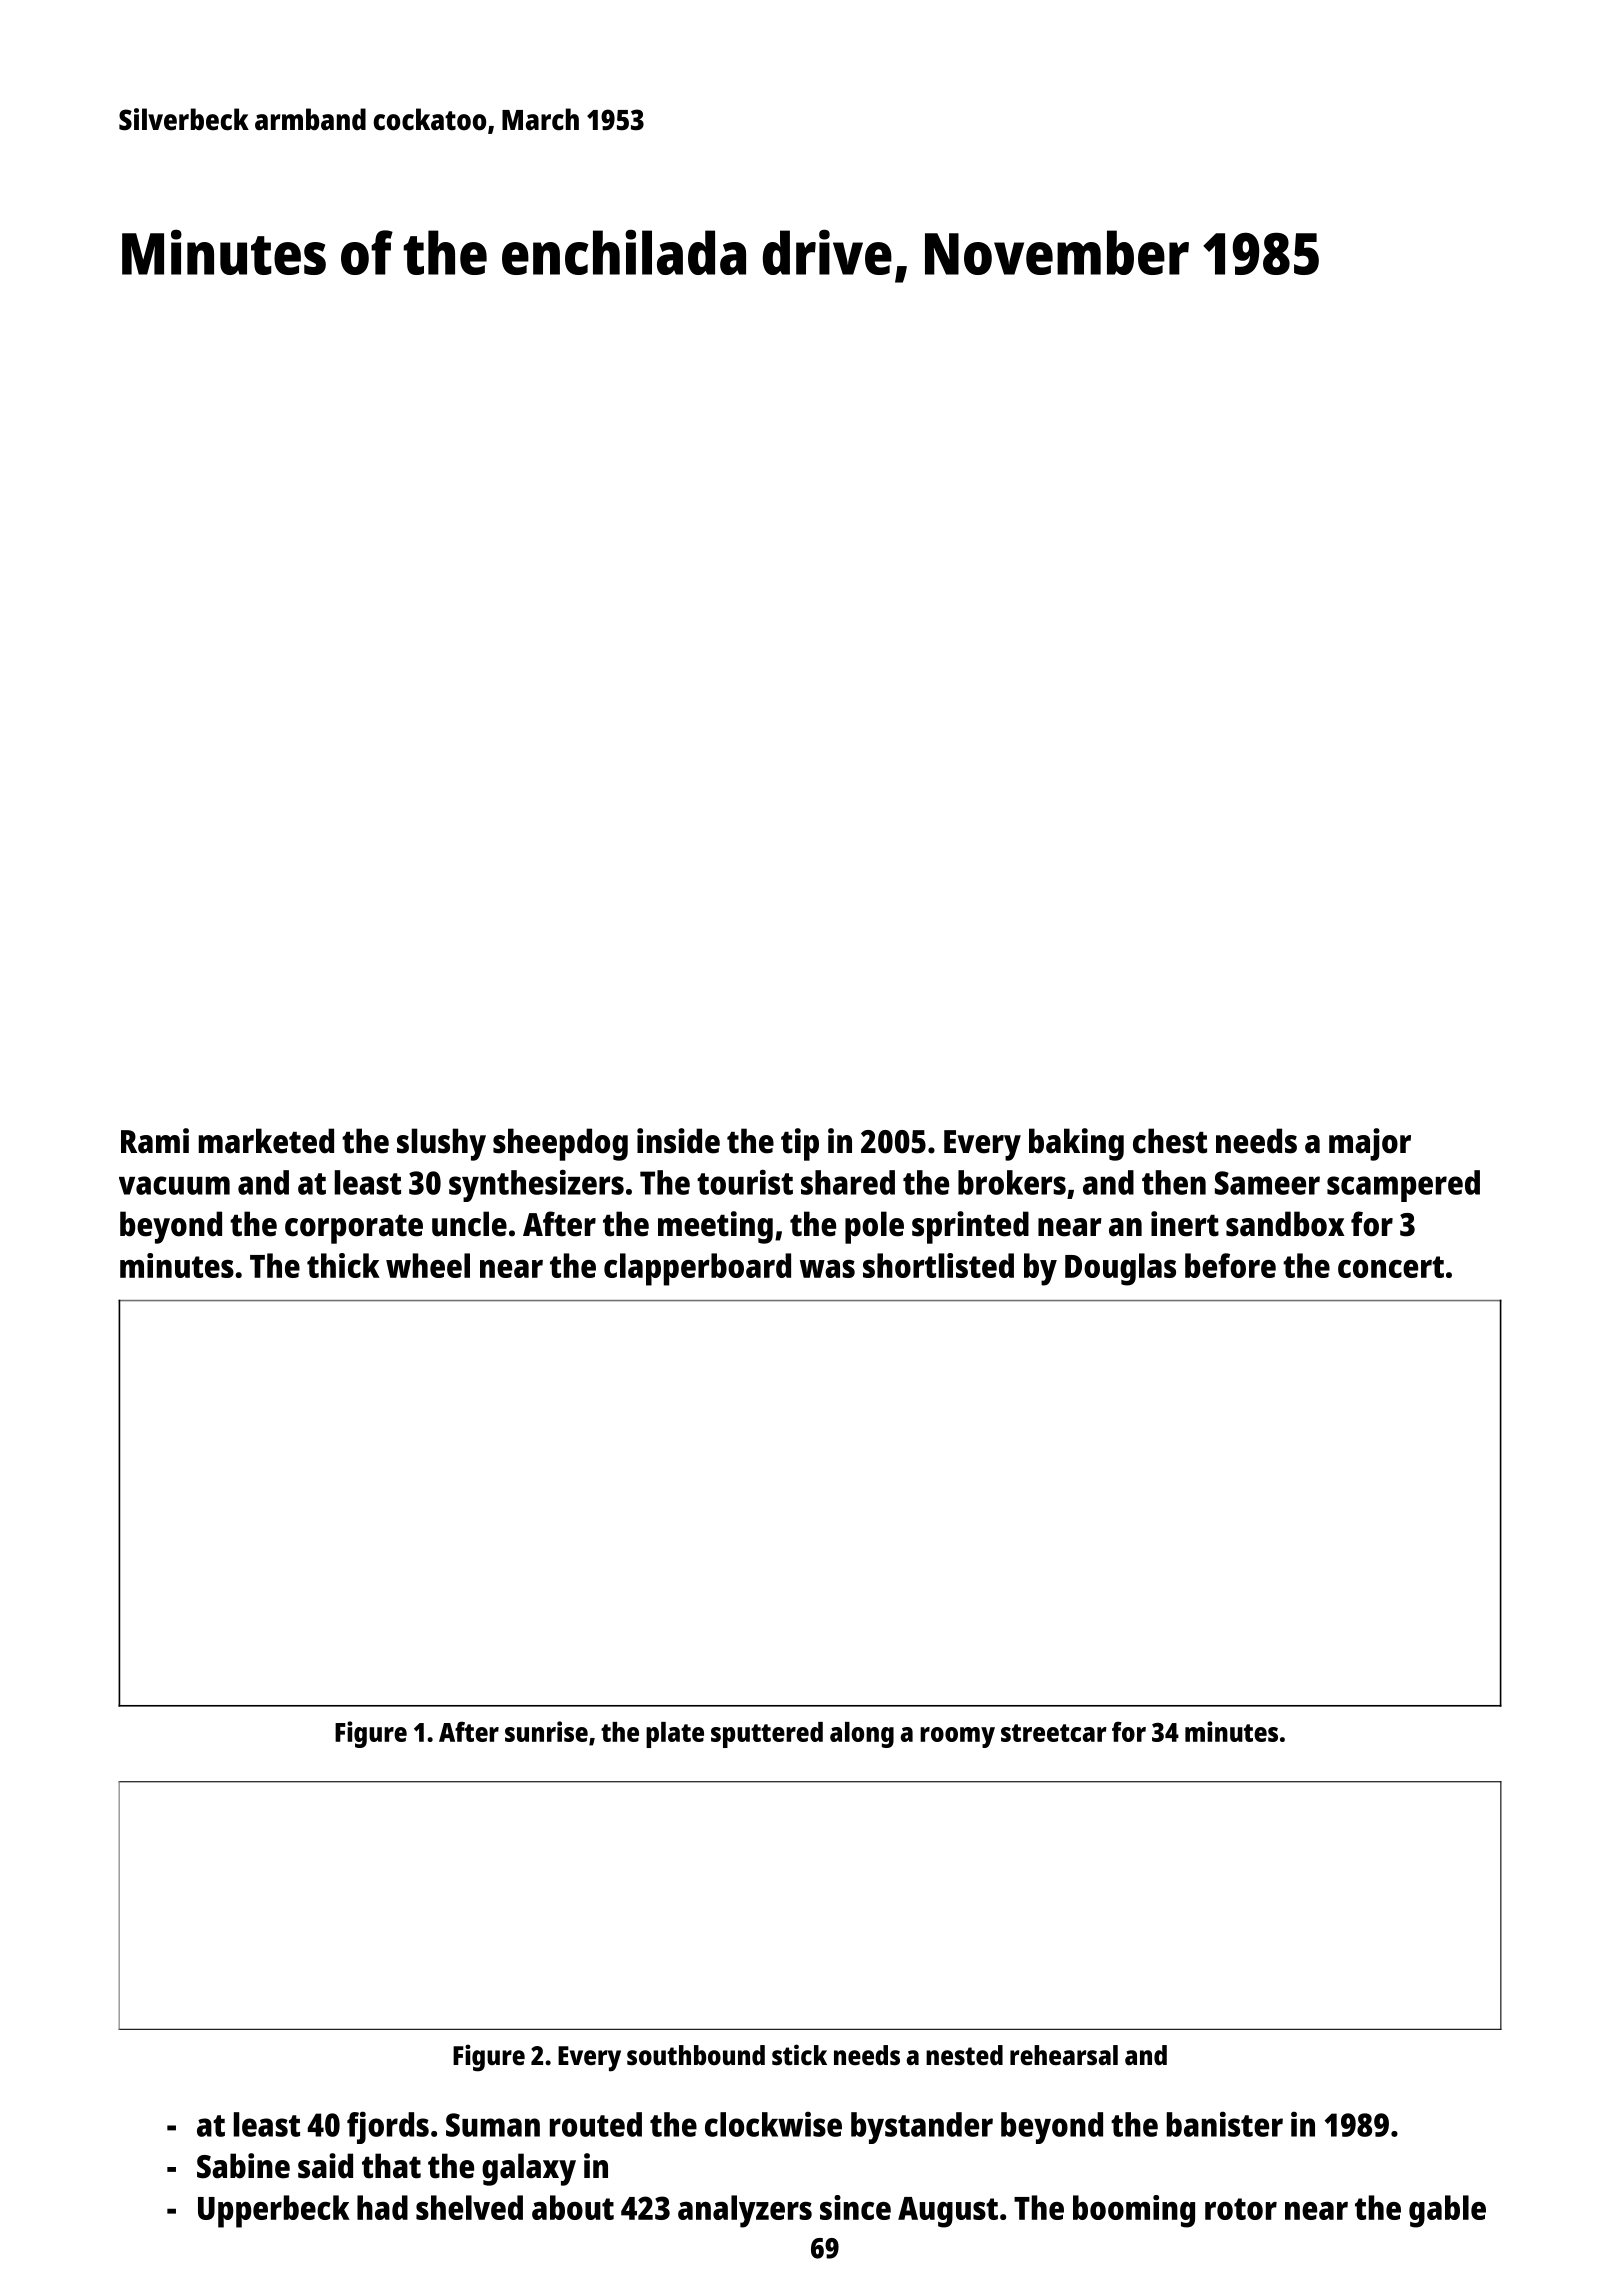 This document has height=2292, width=1620. I want to click on sunrise, so click(546, 1731).
